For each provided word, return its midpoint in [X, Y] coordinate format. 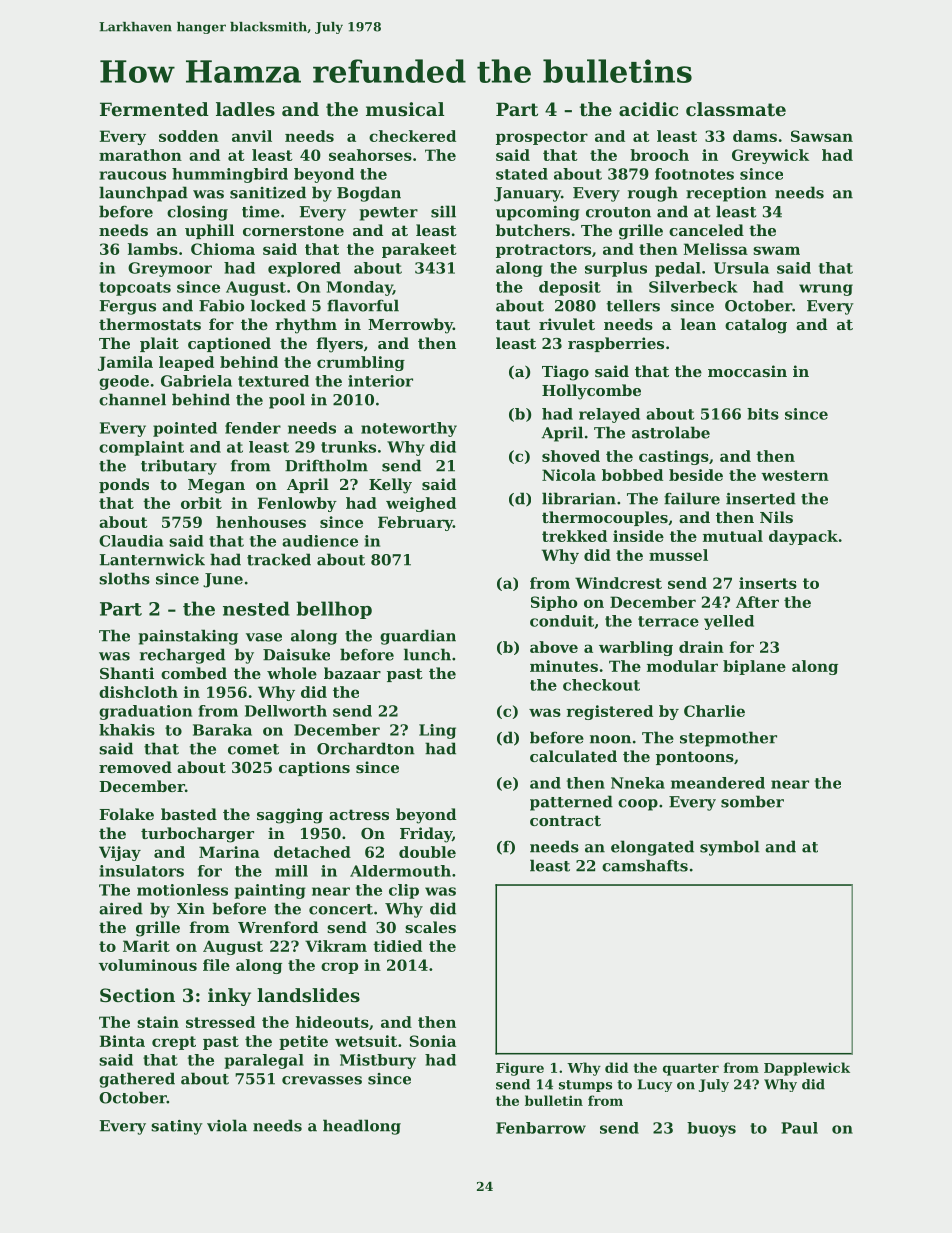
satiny [177, 1127]
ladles [245, 109]
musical [405, 109]
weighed [421, 504]
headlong [362, 1127]
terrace [668, 621]
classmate [736, 109]
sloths [124, 578]
